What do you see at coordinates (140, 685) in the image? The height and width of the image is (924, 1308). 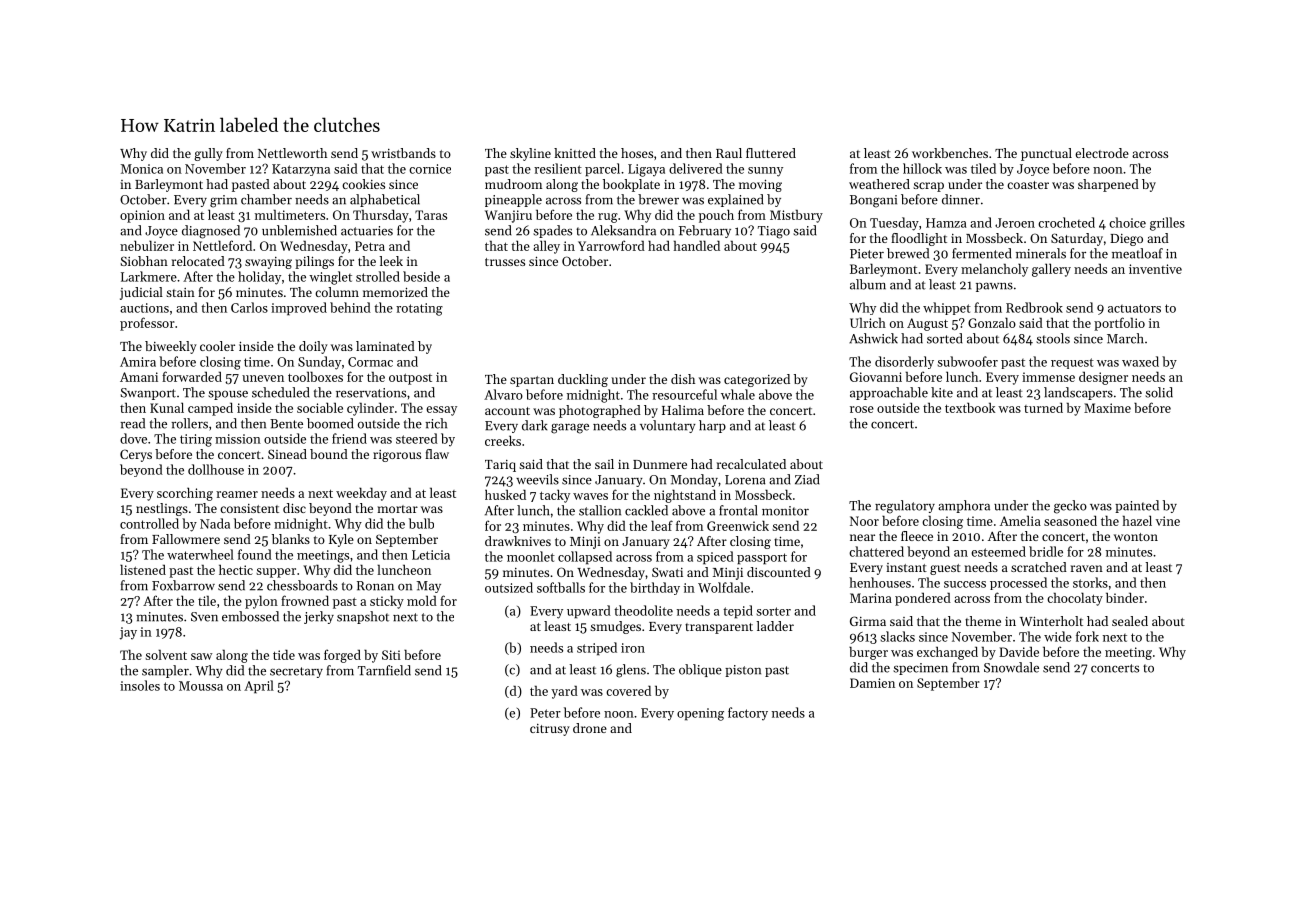 I see `insoles` at bounding box center [140, 685].
